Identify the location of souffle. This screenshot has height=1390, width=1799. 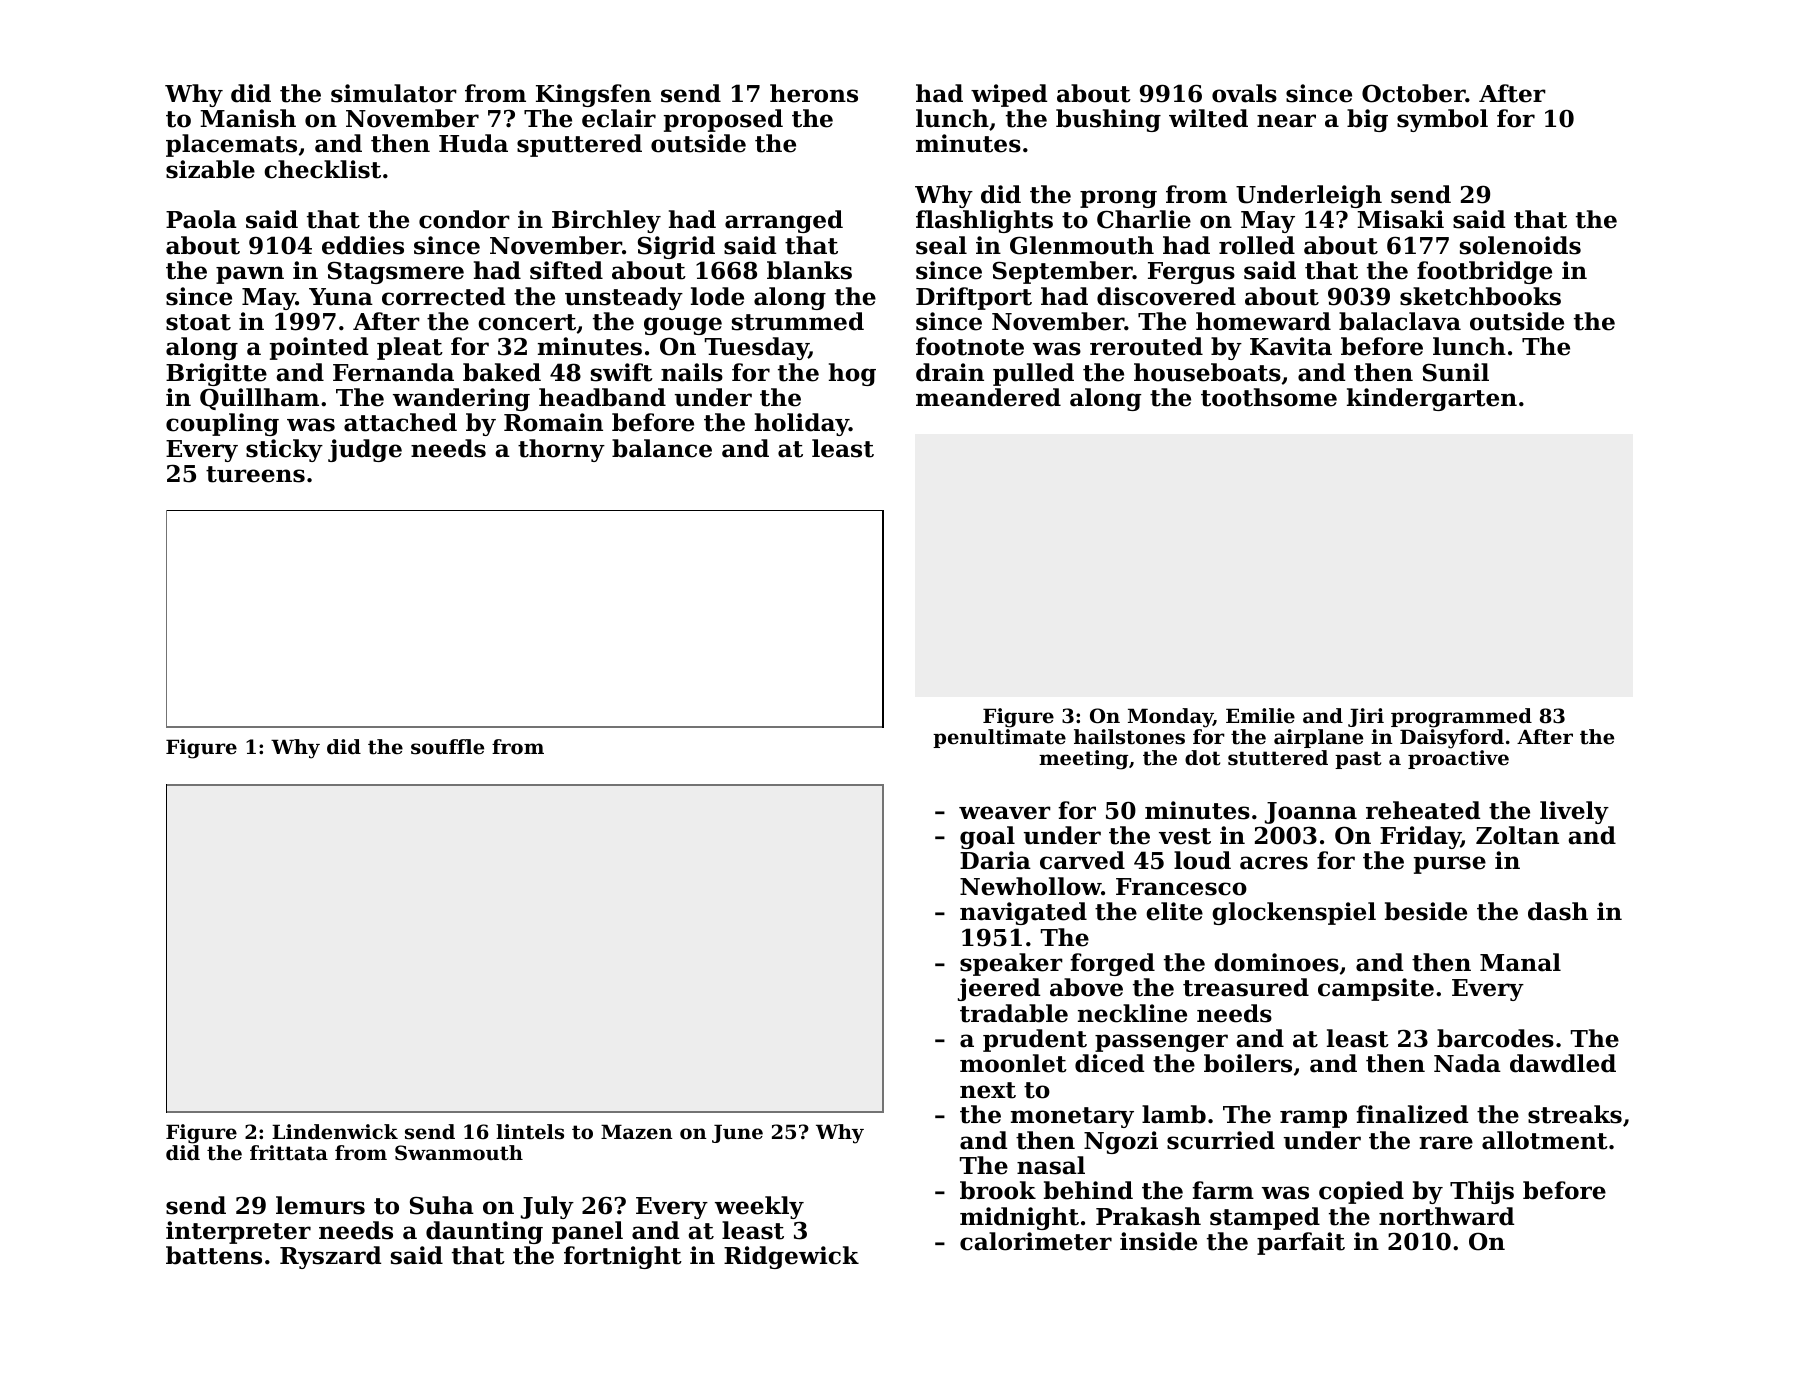
(447, 747).
